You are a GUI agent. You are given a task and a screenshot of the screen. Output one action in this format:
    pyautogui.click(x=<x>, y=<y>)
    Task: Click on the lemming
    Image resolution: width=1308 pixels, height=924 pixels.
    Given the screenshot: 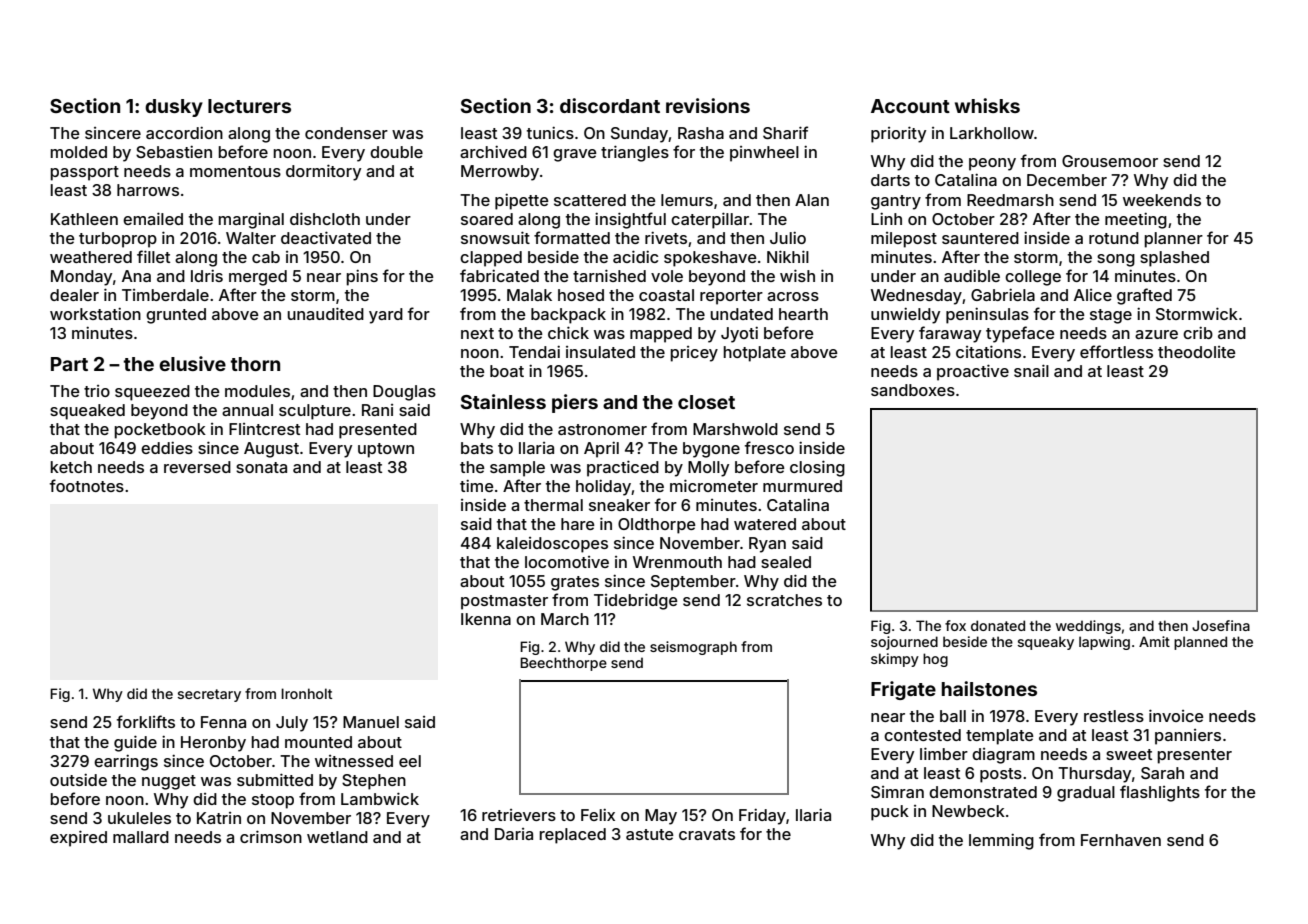 What is the action you would take?
    pyautogui.click(x=1001, y=841)
